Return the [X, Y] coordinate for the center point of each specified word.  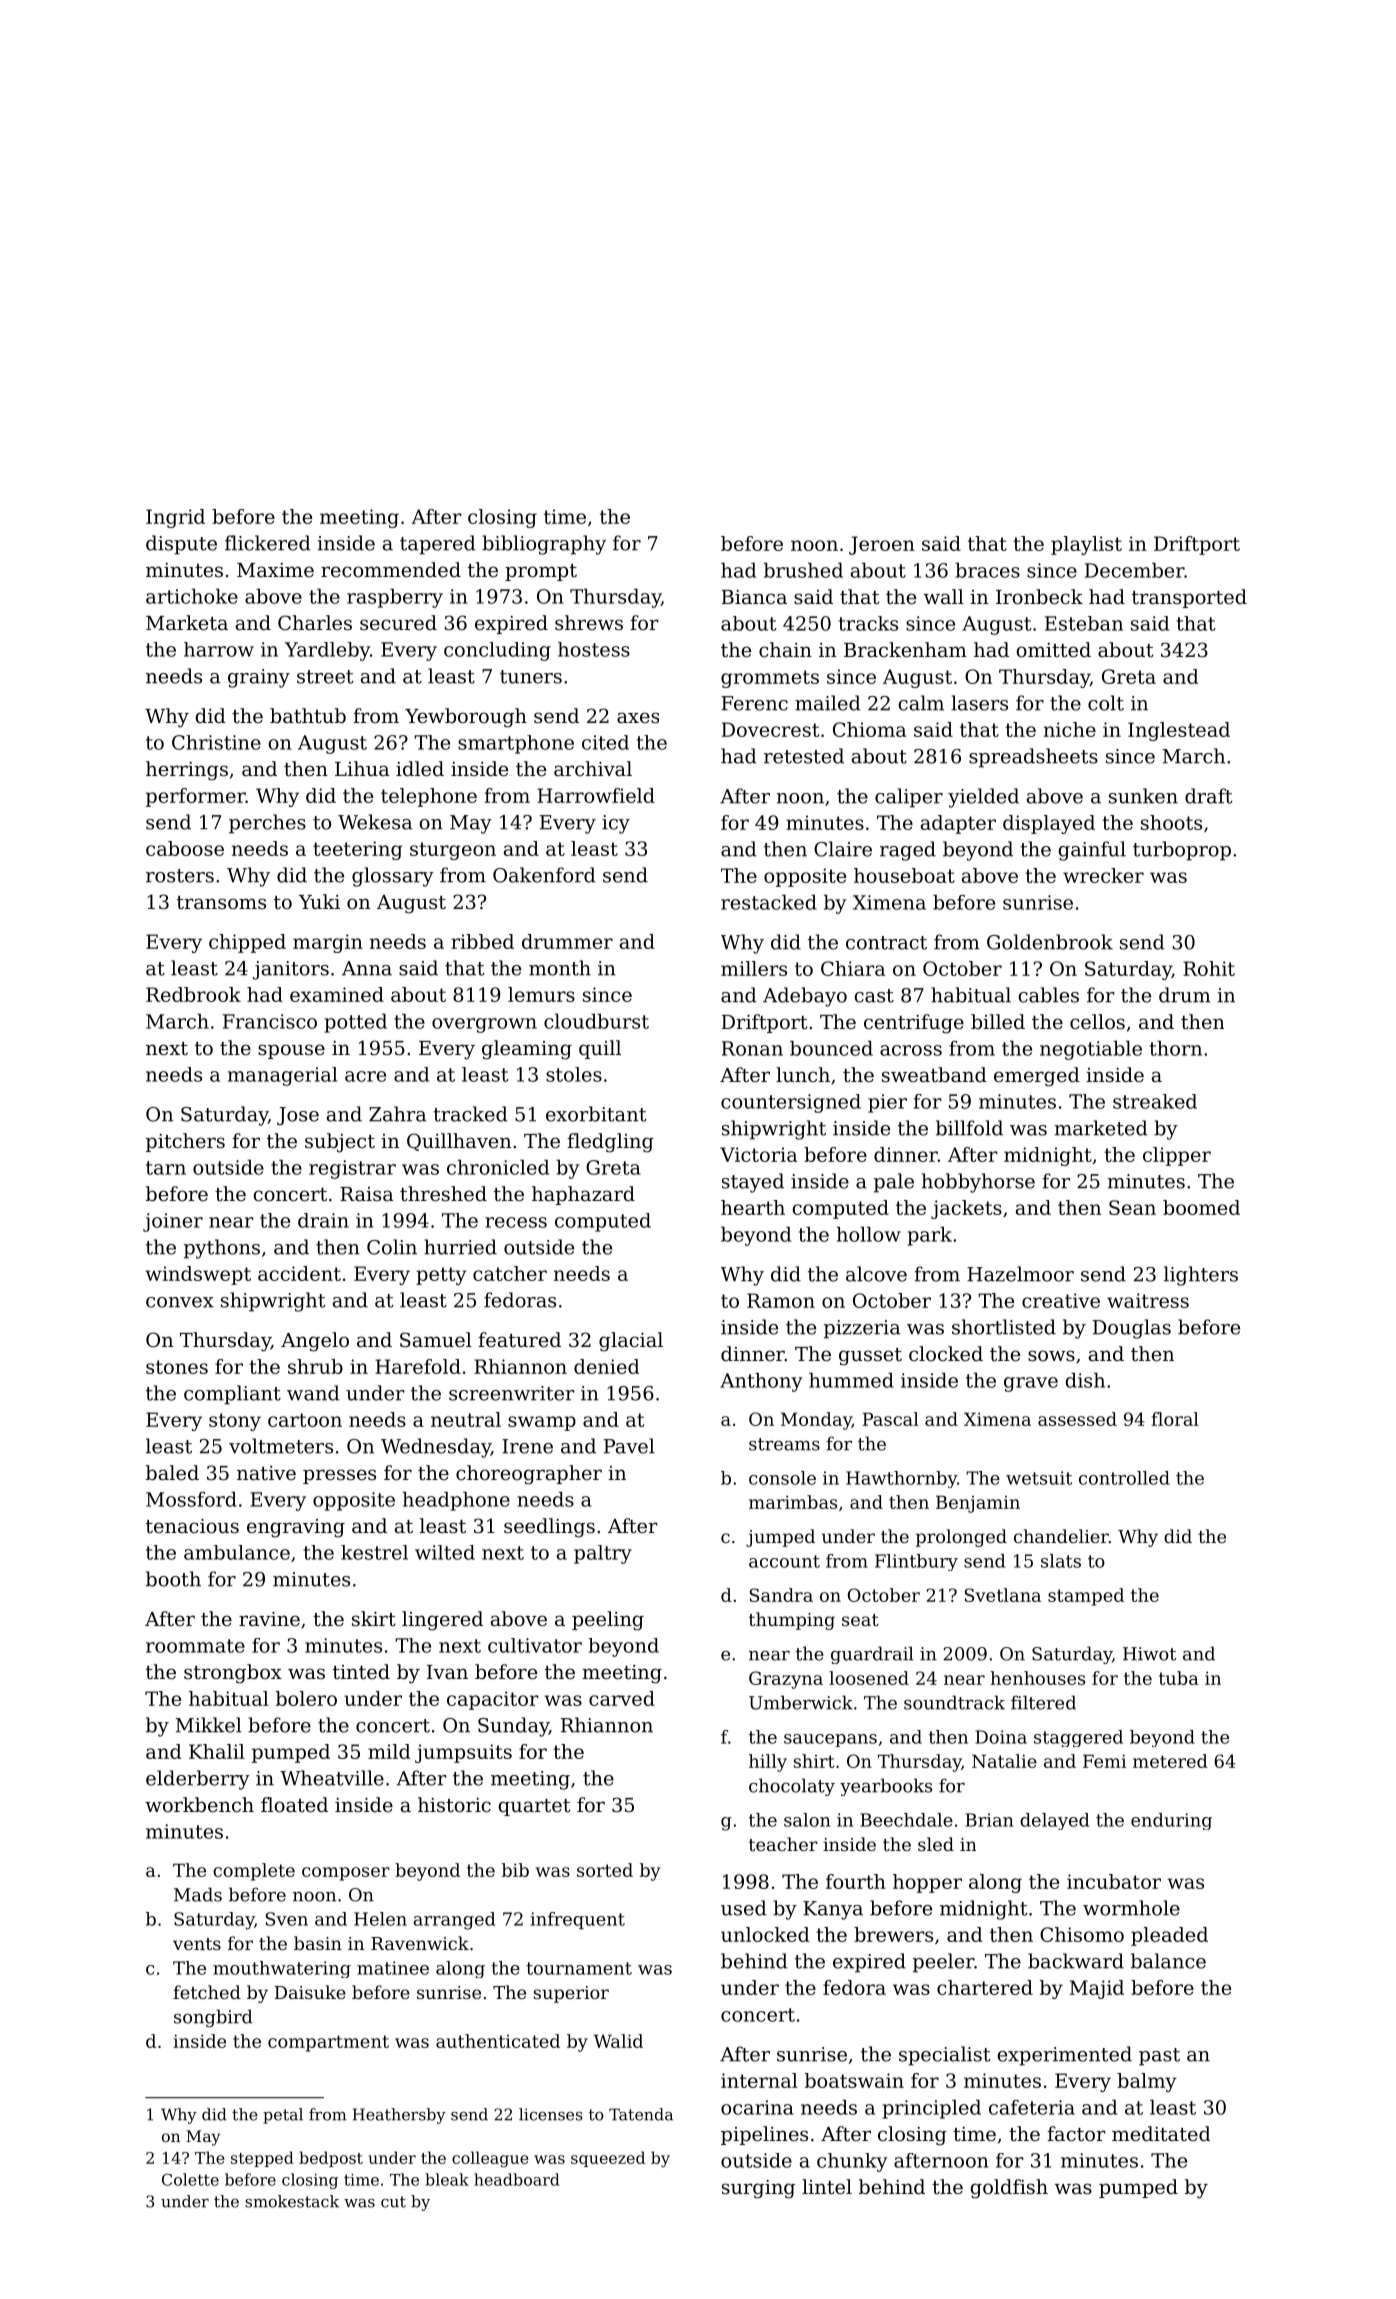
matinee [393, 1968]
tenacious [192, 1526]
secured [398, 623]
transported [1189, 598]
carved [622, 1698]
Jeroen [882, 545]
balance [1168, 1961]
